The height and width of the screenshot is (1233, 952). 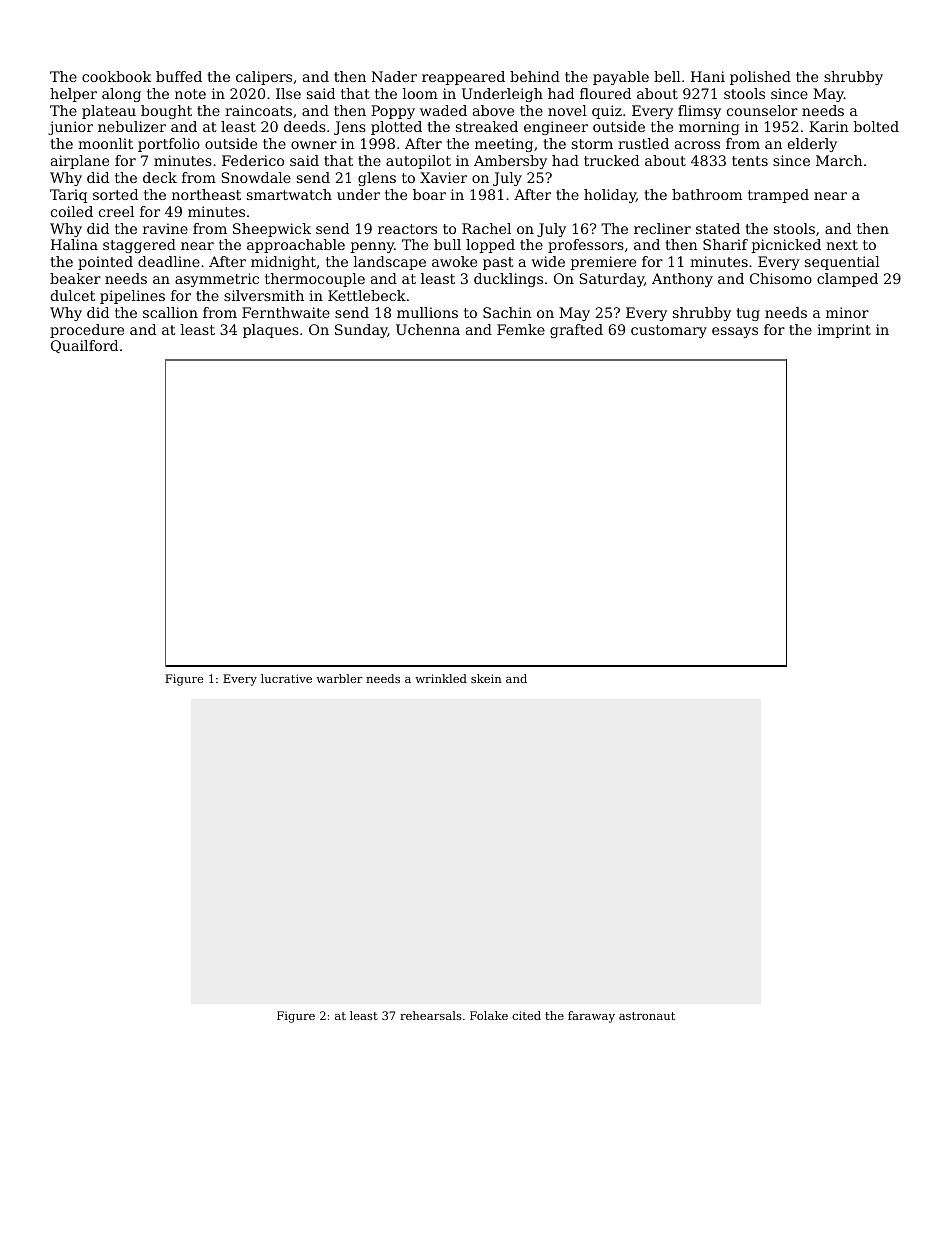 I want to click on faraway, so click(x=591, y=1017).
